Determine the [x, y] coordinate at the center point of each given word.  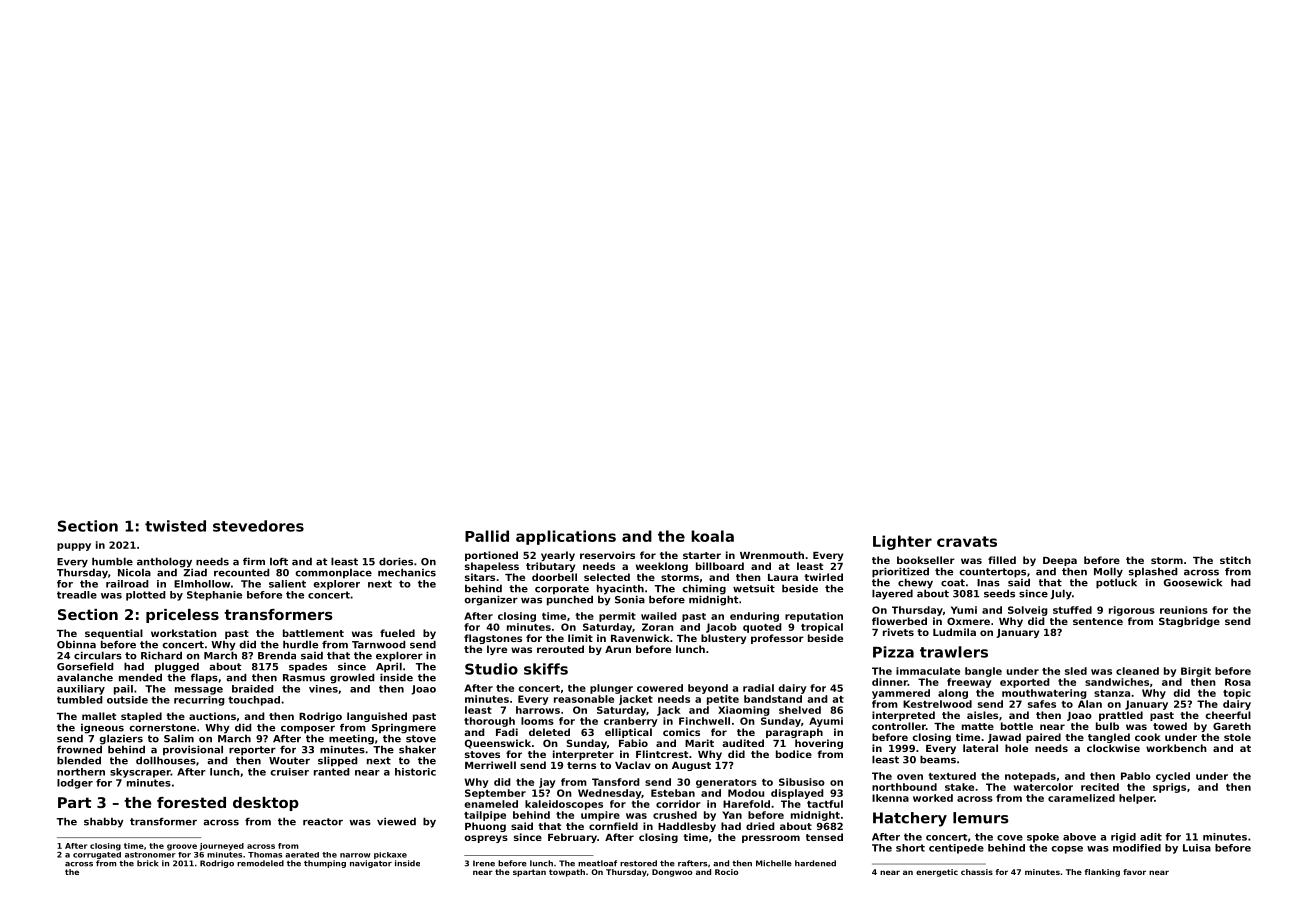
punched [570, 600]
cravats [967, 541]
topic [1237, 694]
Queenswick [498, 744]
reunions [1184, 610]
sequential [114, 634]
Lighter [902, 542]
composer [308, 729]
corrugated [97, 855]
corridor [678, 804]
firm [254, 561]
